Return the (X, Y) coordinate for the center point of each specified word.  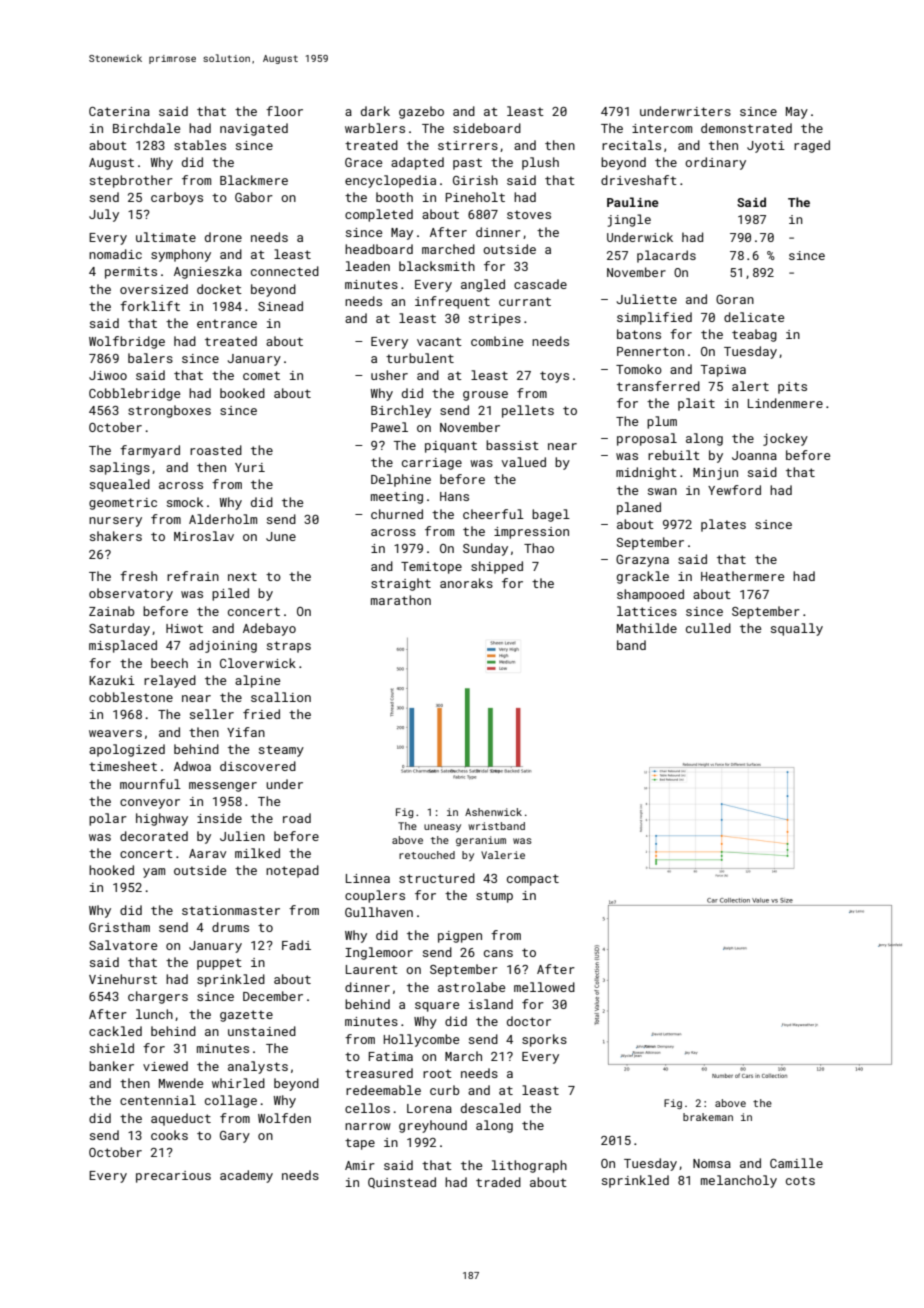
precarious (173, 1177)
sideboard (487, 128)
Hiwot (184, 628)
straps (289, 647)
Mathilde (647, 628)
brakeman (708, 1117)
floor (284, 111)
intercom (662, 128)
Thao (539, 548)
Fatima (391, 1056)
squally (797, 629)
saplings (120, 468)
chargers (158, 997)
